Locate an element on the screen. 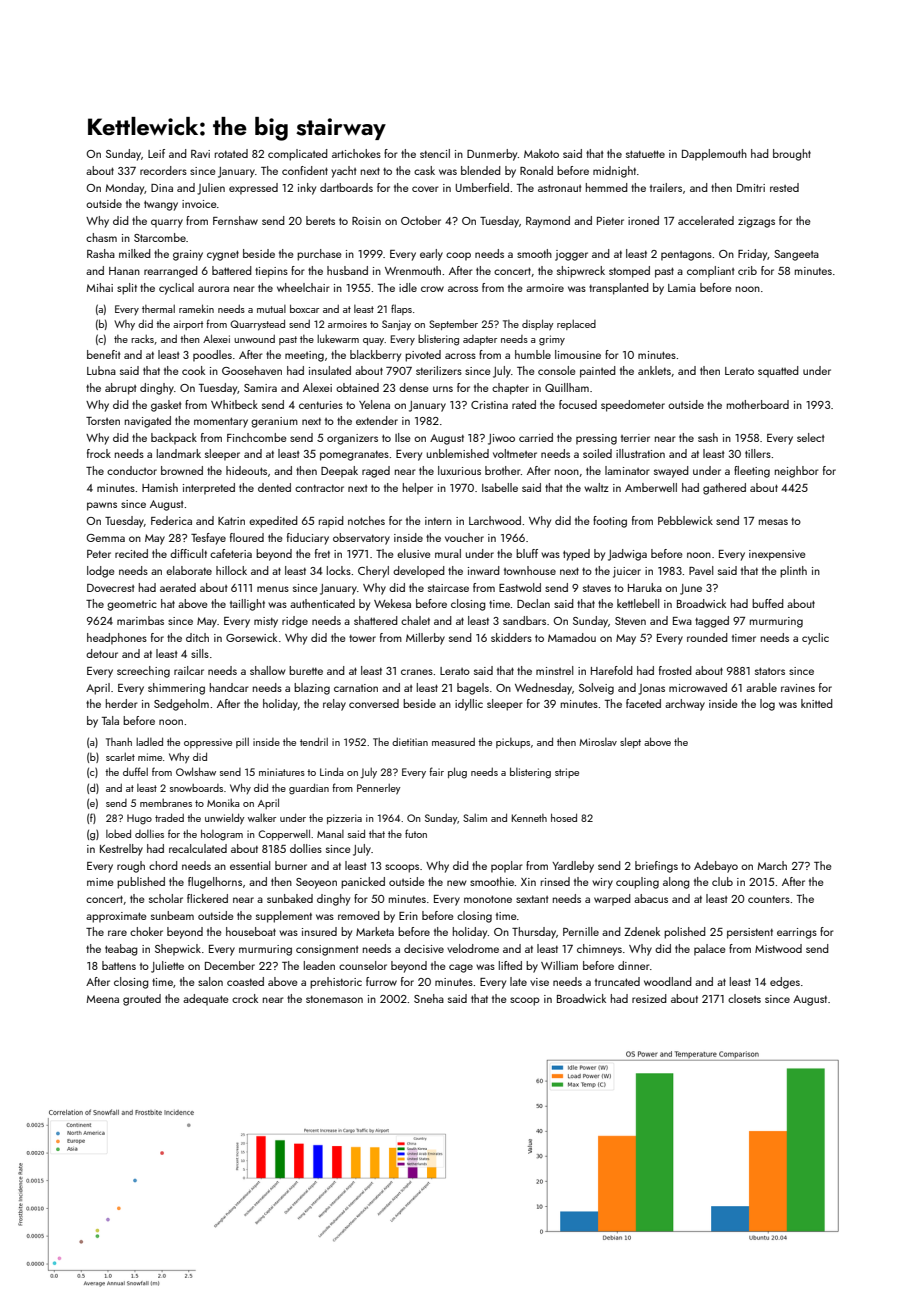 This screenshot has width=924, height=1308. frock is located at coordinates (99, 453).
